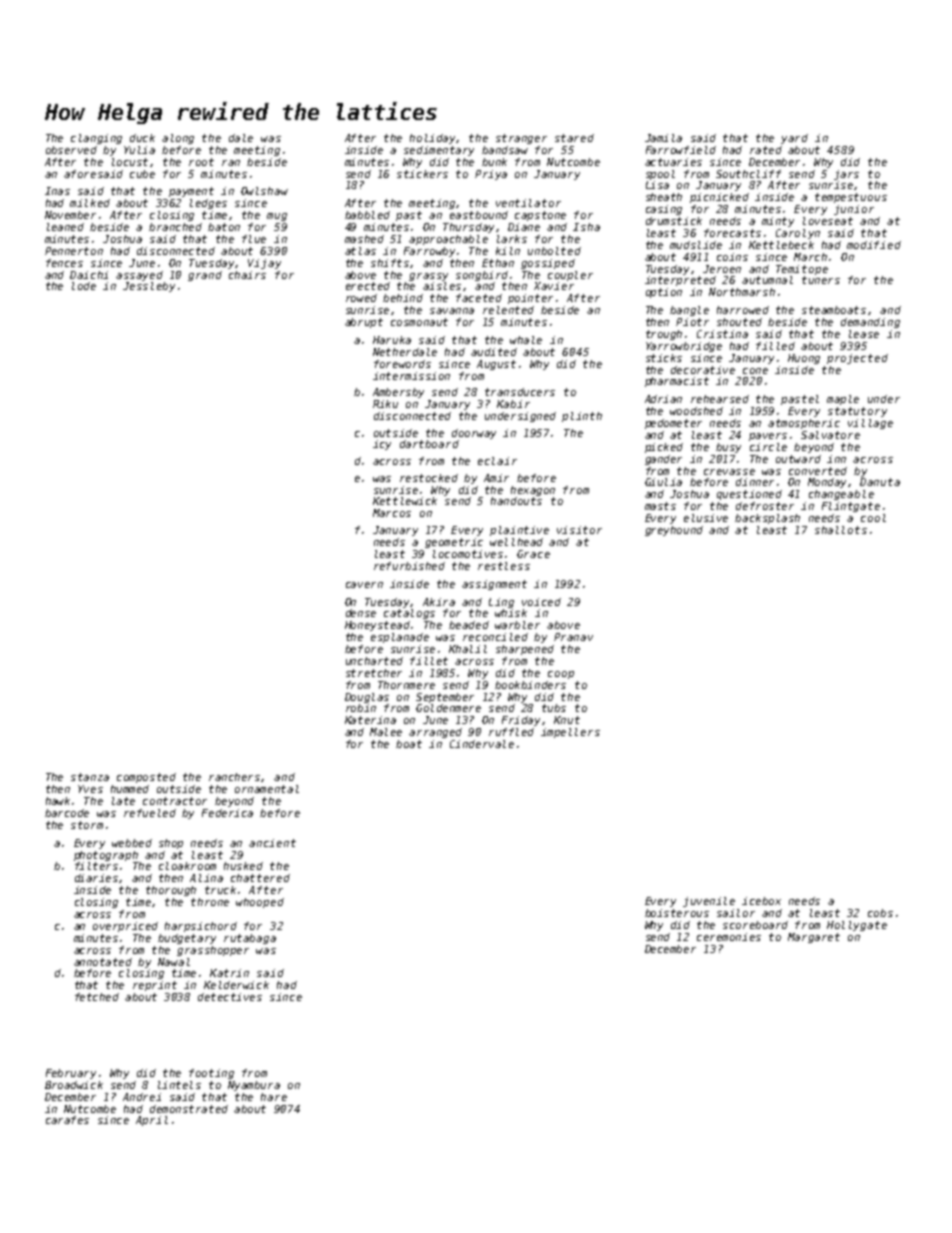  Describe the element at coordinates (402, 364) in the page. I see `forewords` at that location.
